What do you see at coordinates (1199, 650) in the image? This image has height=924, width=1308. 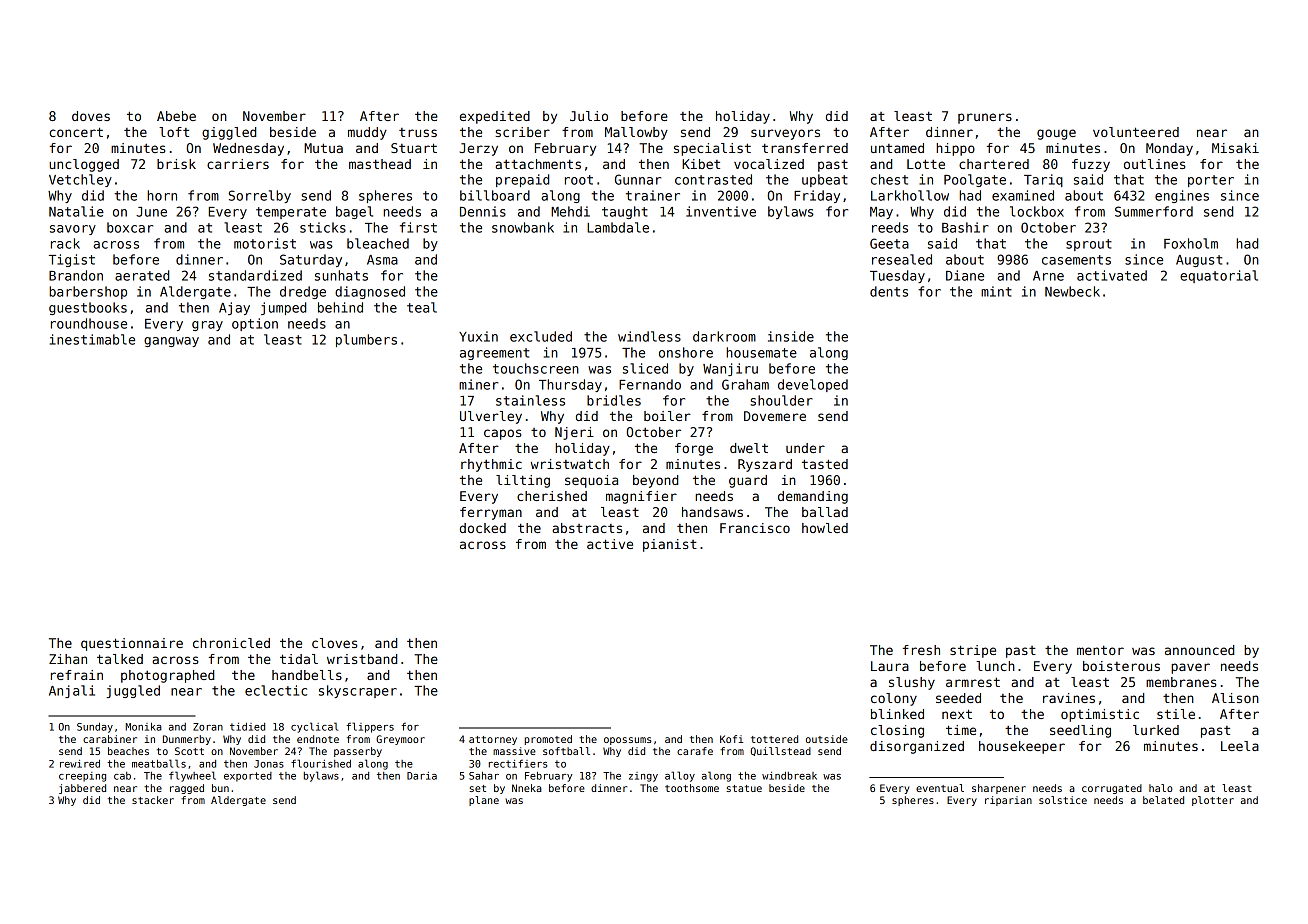 I see `announced` at bounding box center [1199, 650].
